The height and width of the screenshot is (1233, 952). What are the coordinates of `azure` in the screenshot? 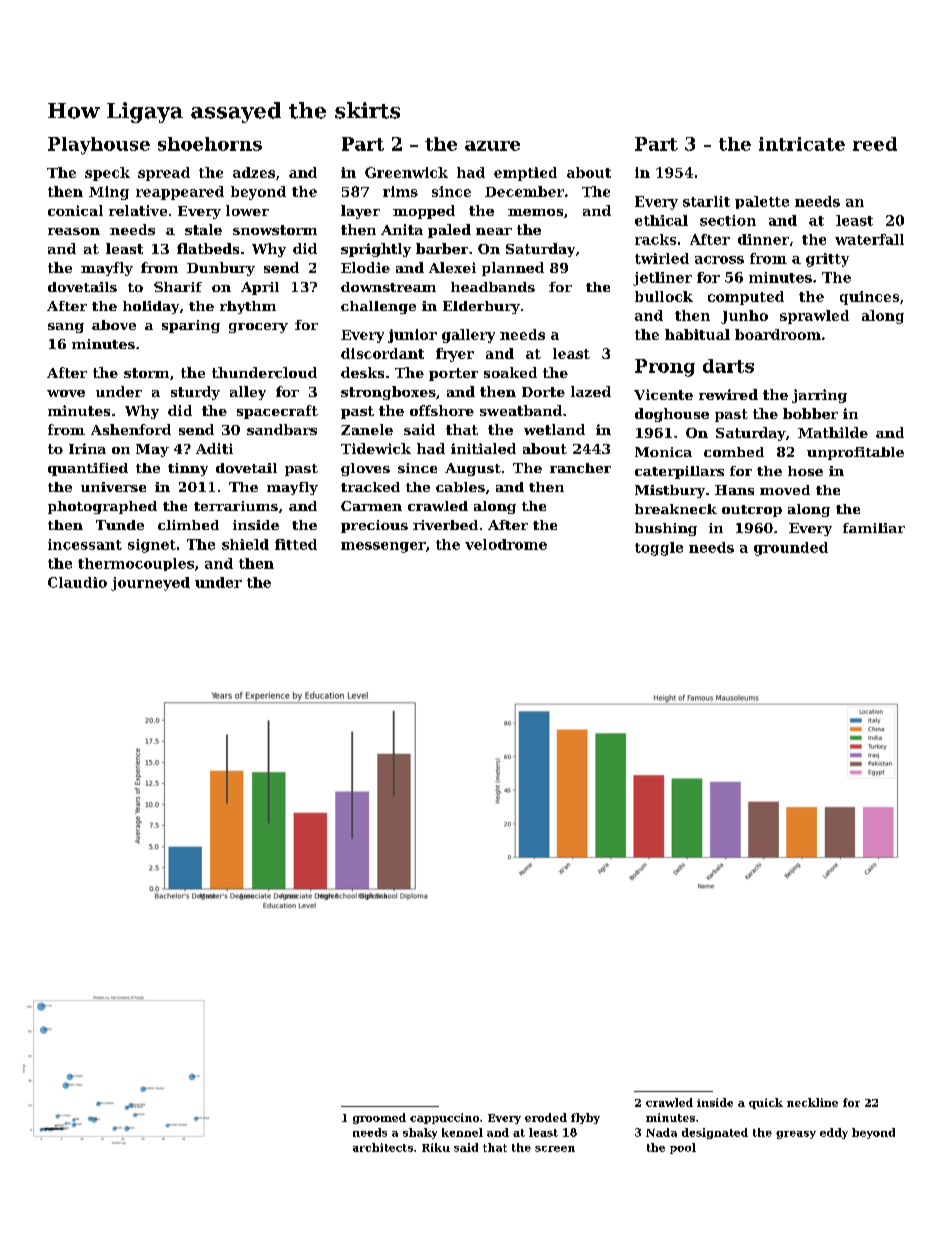 It's located at (492, 146).
